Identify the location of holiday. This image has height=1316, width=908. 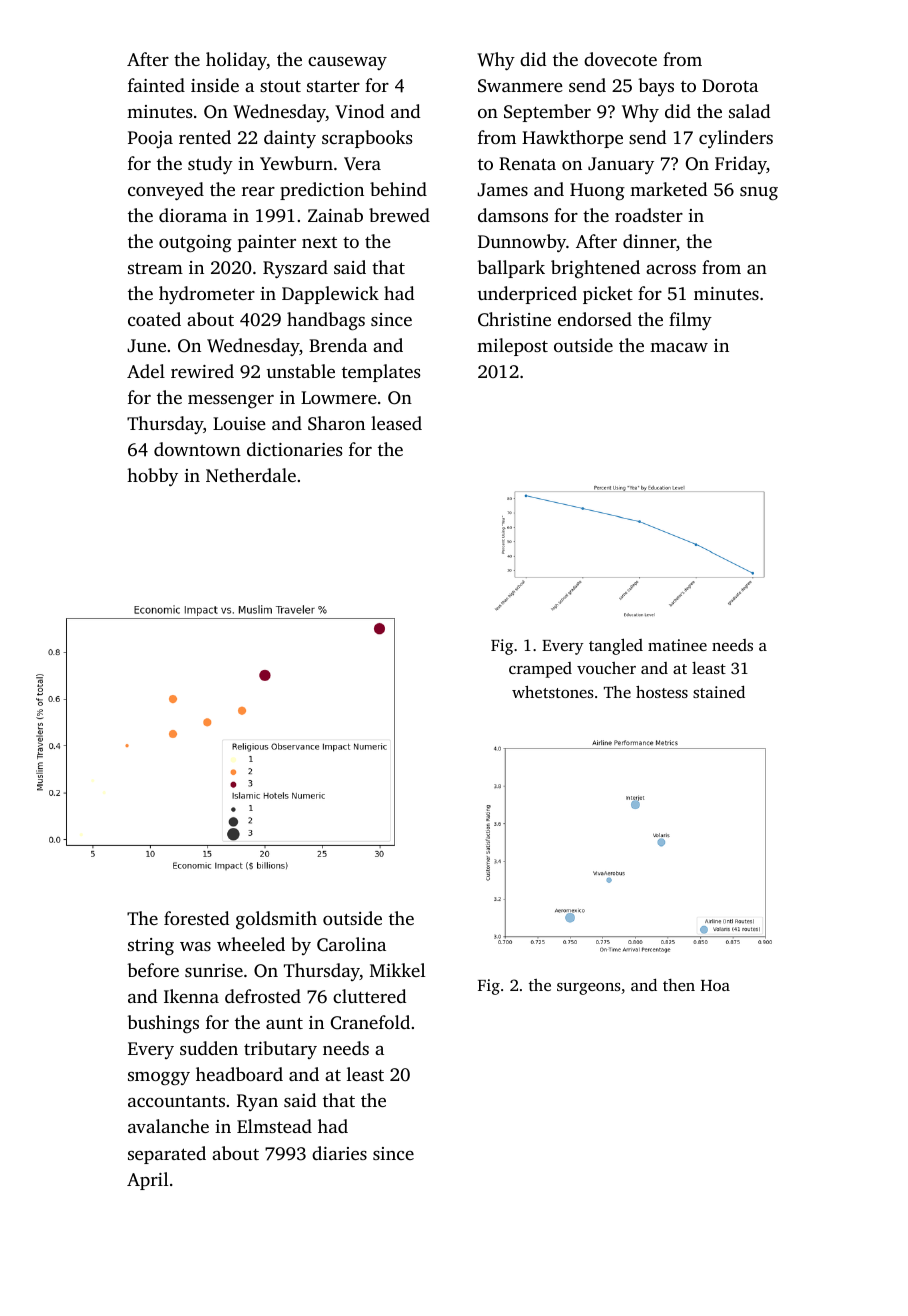
(236, 61).
